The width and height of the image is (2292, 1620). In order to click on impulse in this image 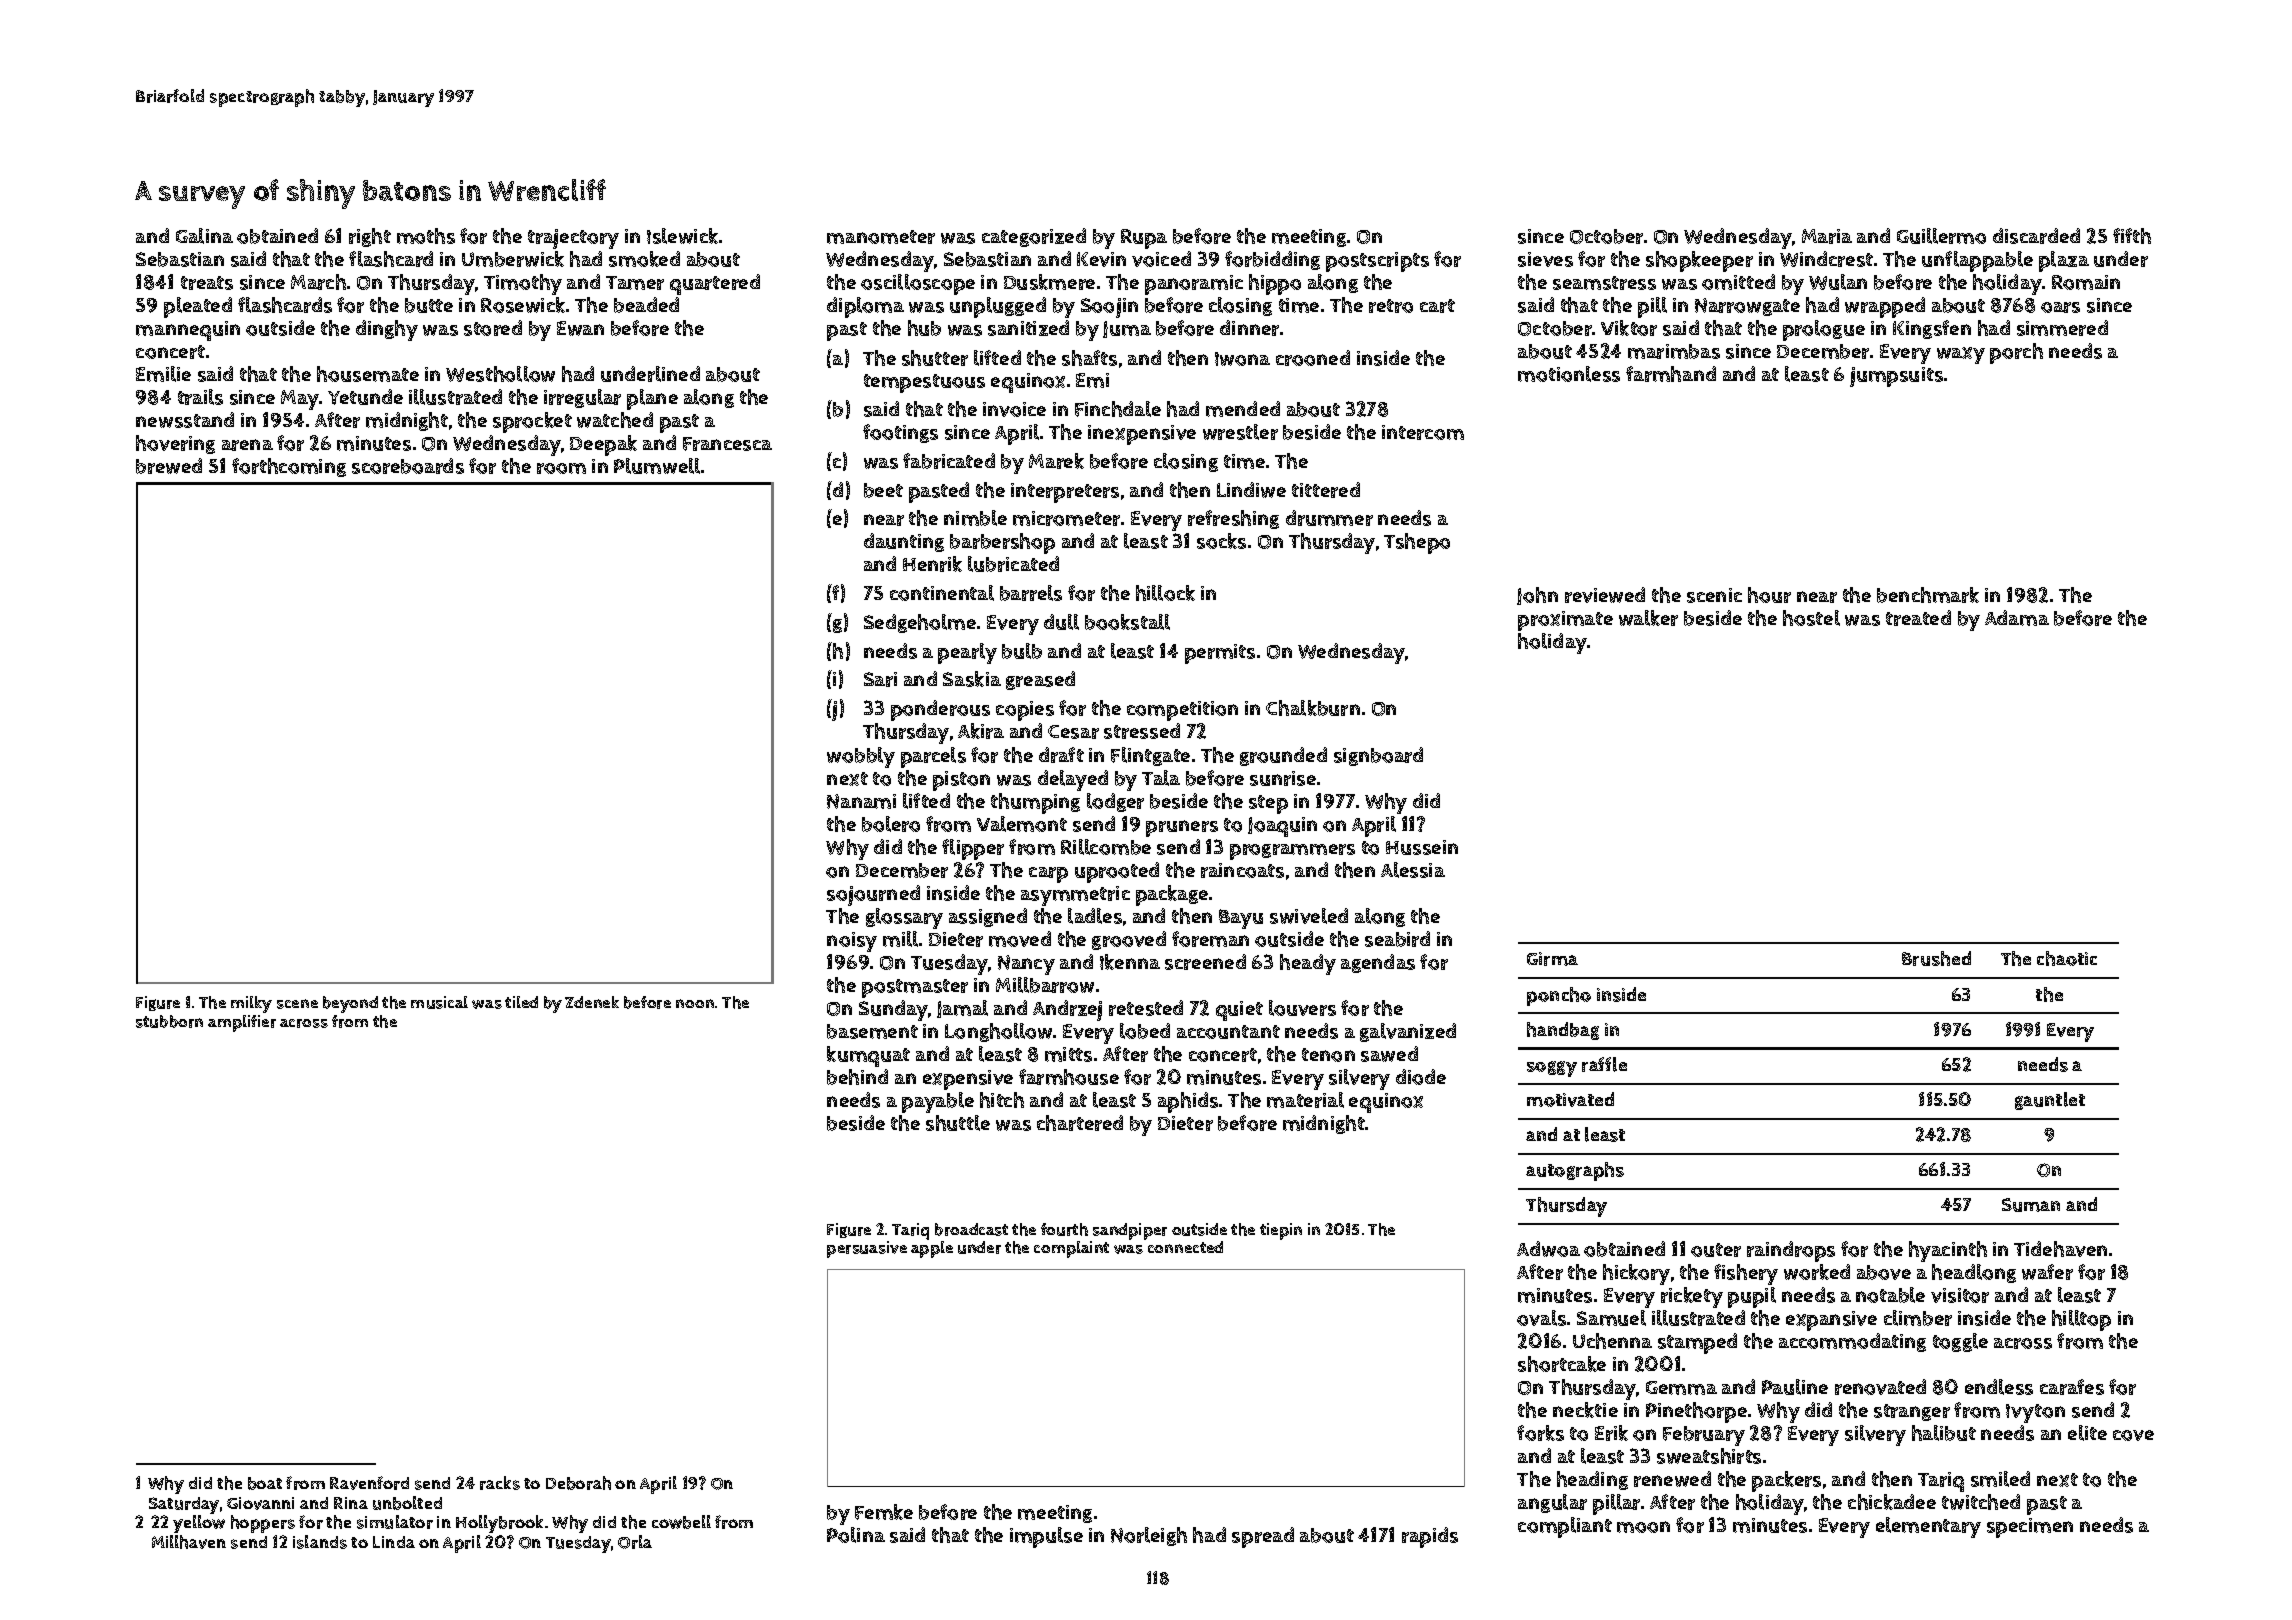, I will do `click(1046, 1537)`.
